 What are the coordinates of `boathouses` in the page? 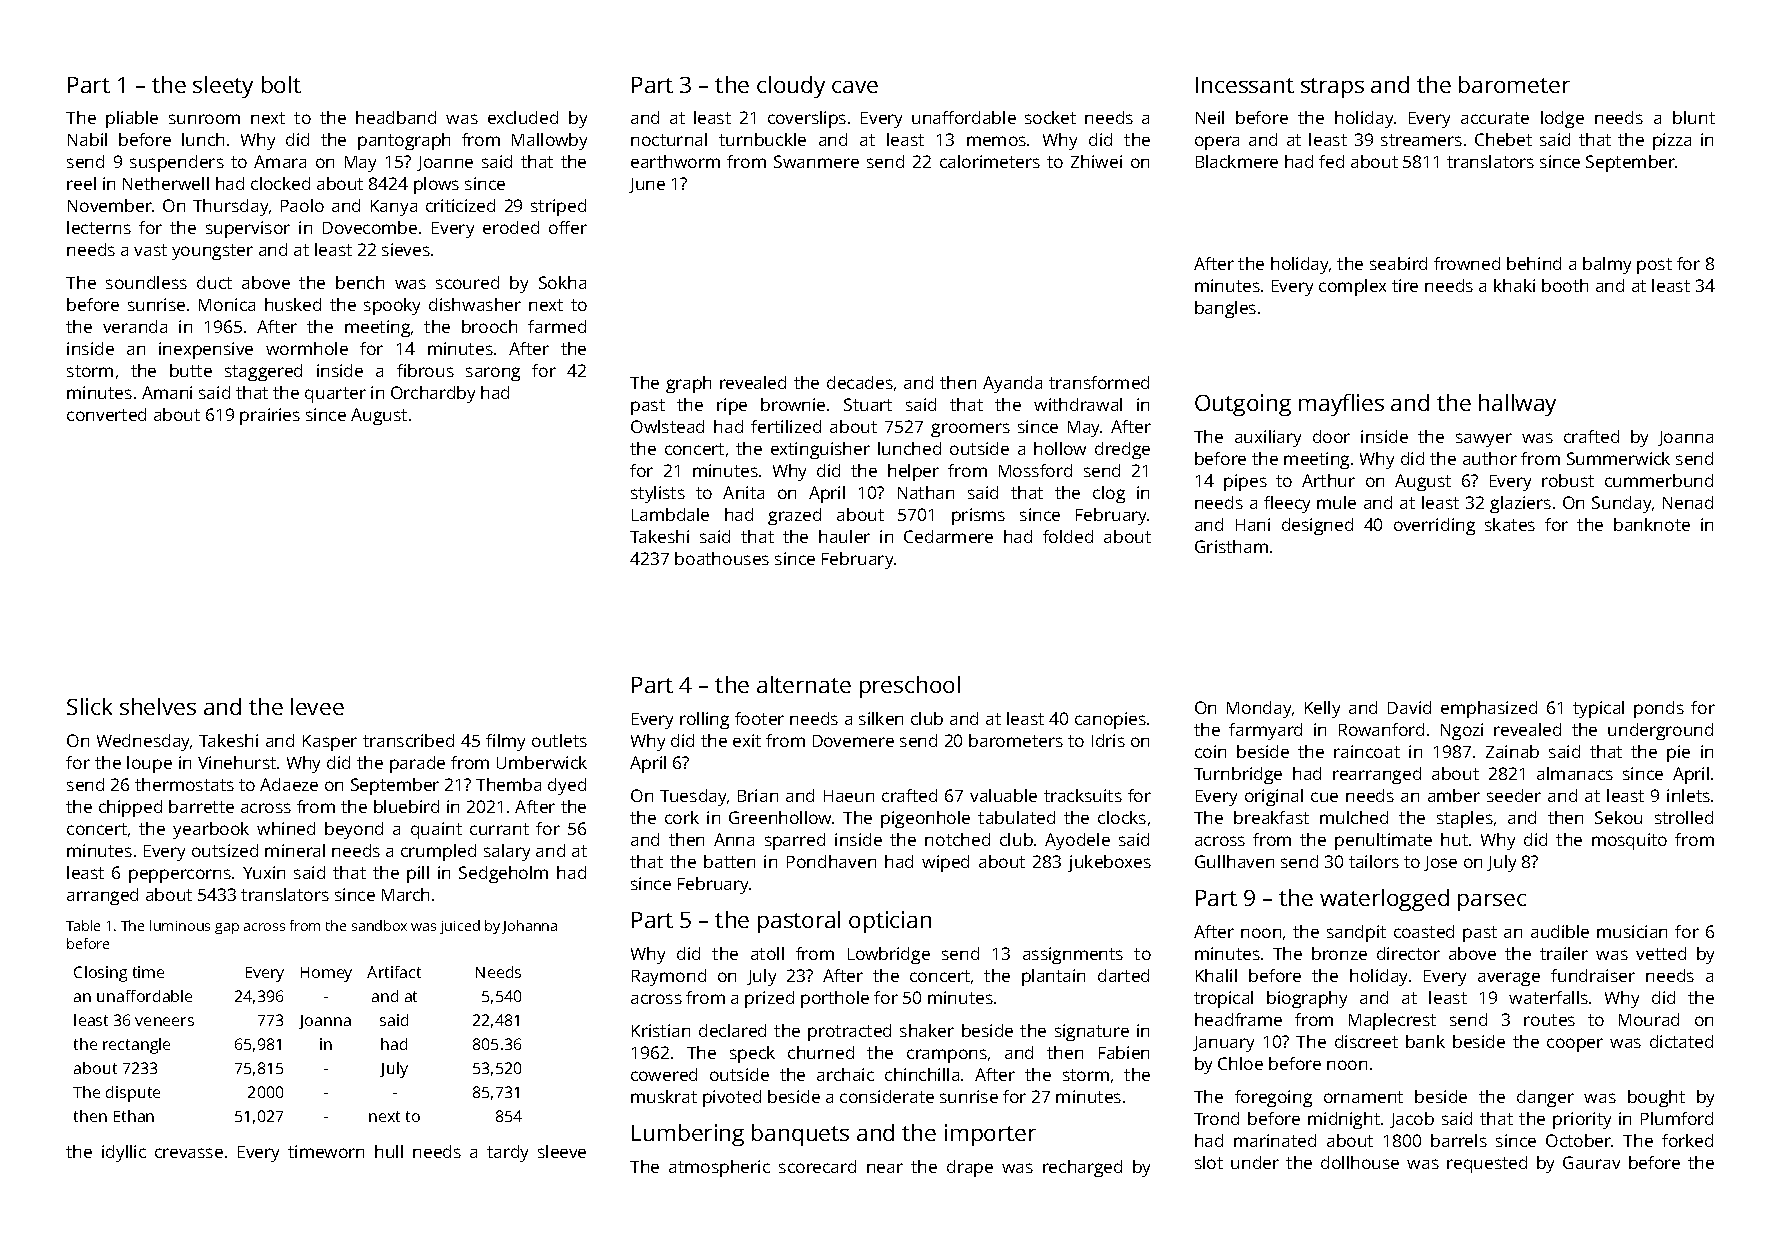 It's located at (722, 558).
